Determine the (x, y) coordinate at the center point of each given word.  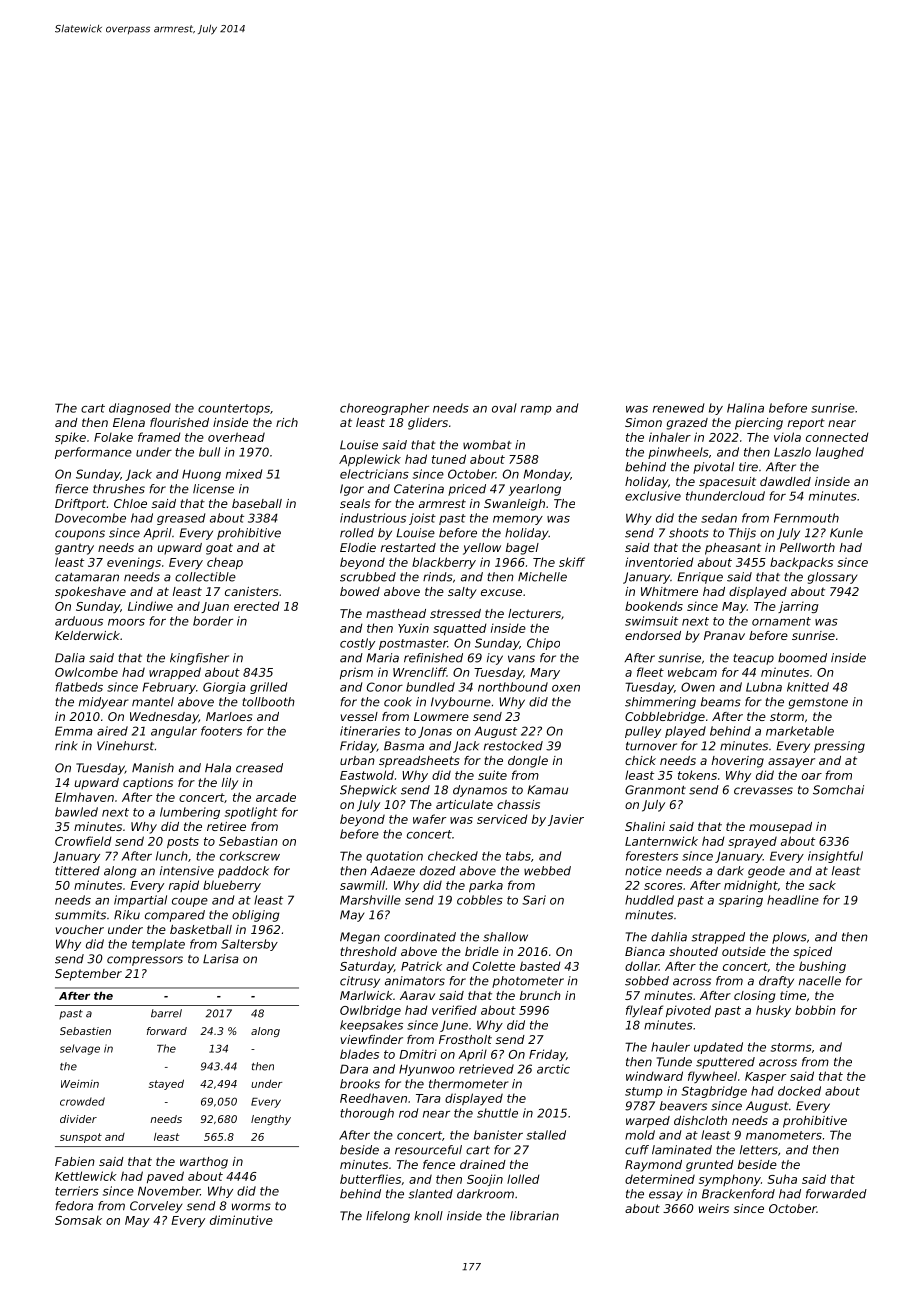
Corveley (156, 1207)
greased (181, 519)
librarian (534, 1216)
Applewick (370, 460)
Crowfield (83, 841)
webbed (547, 871)
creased (259, 768)
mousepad (780, 828)
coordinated (420, 937)
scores (663, 886)
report (806, 424)
